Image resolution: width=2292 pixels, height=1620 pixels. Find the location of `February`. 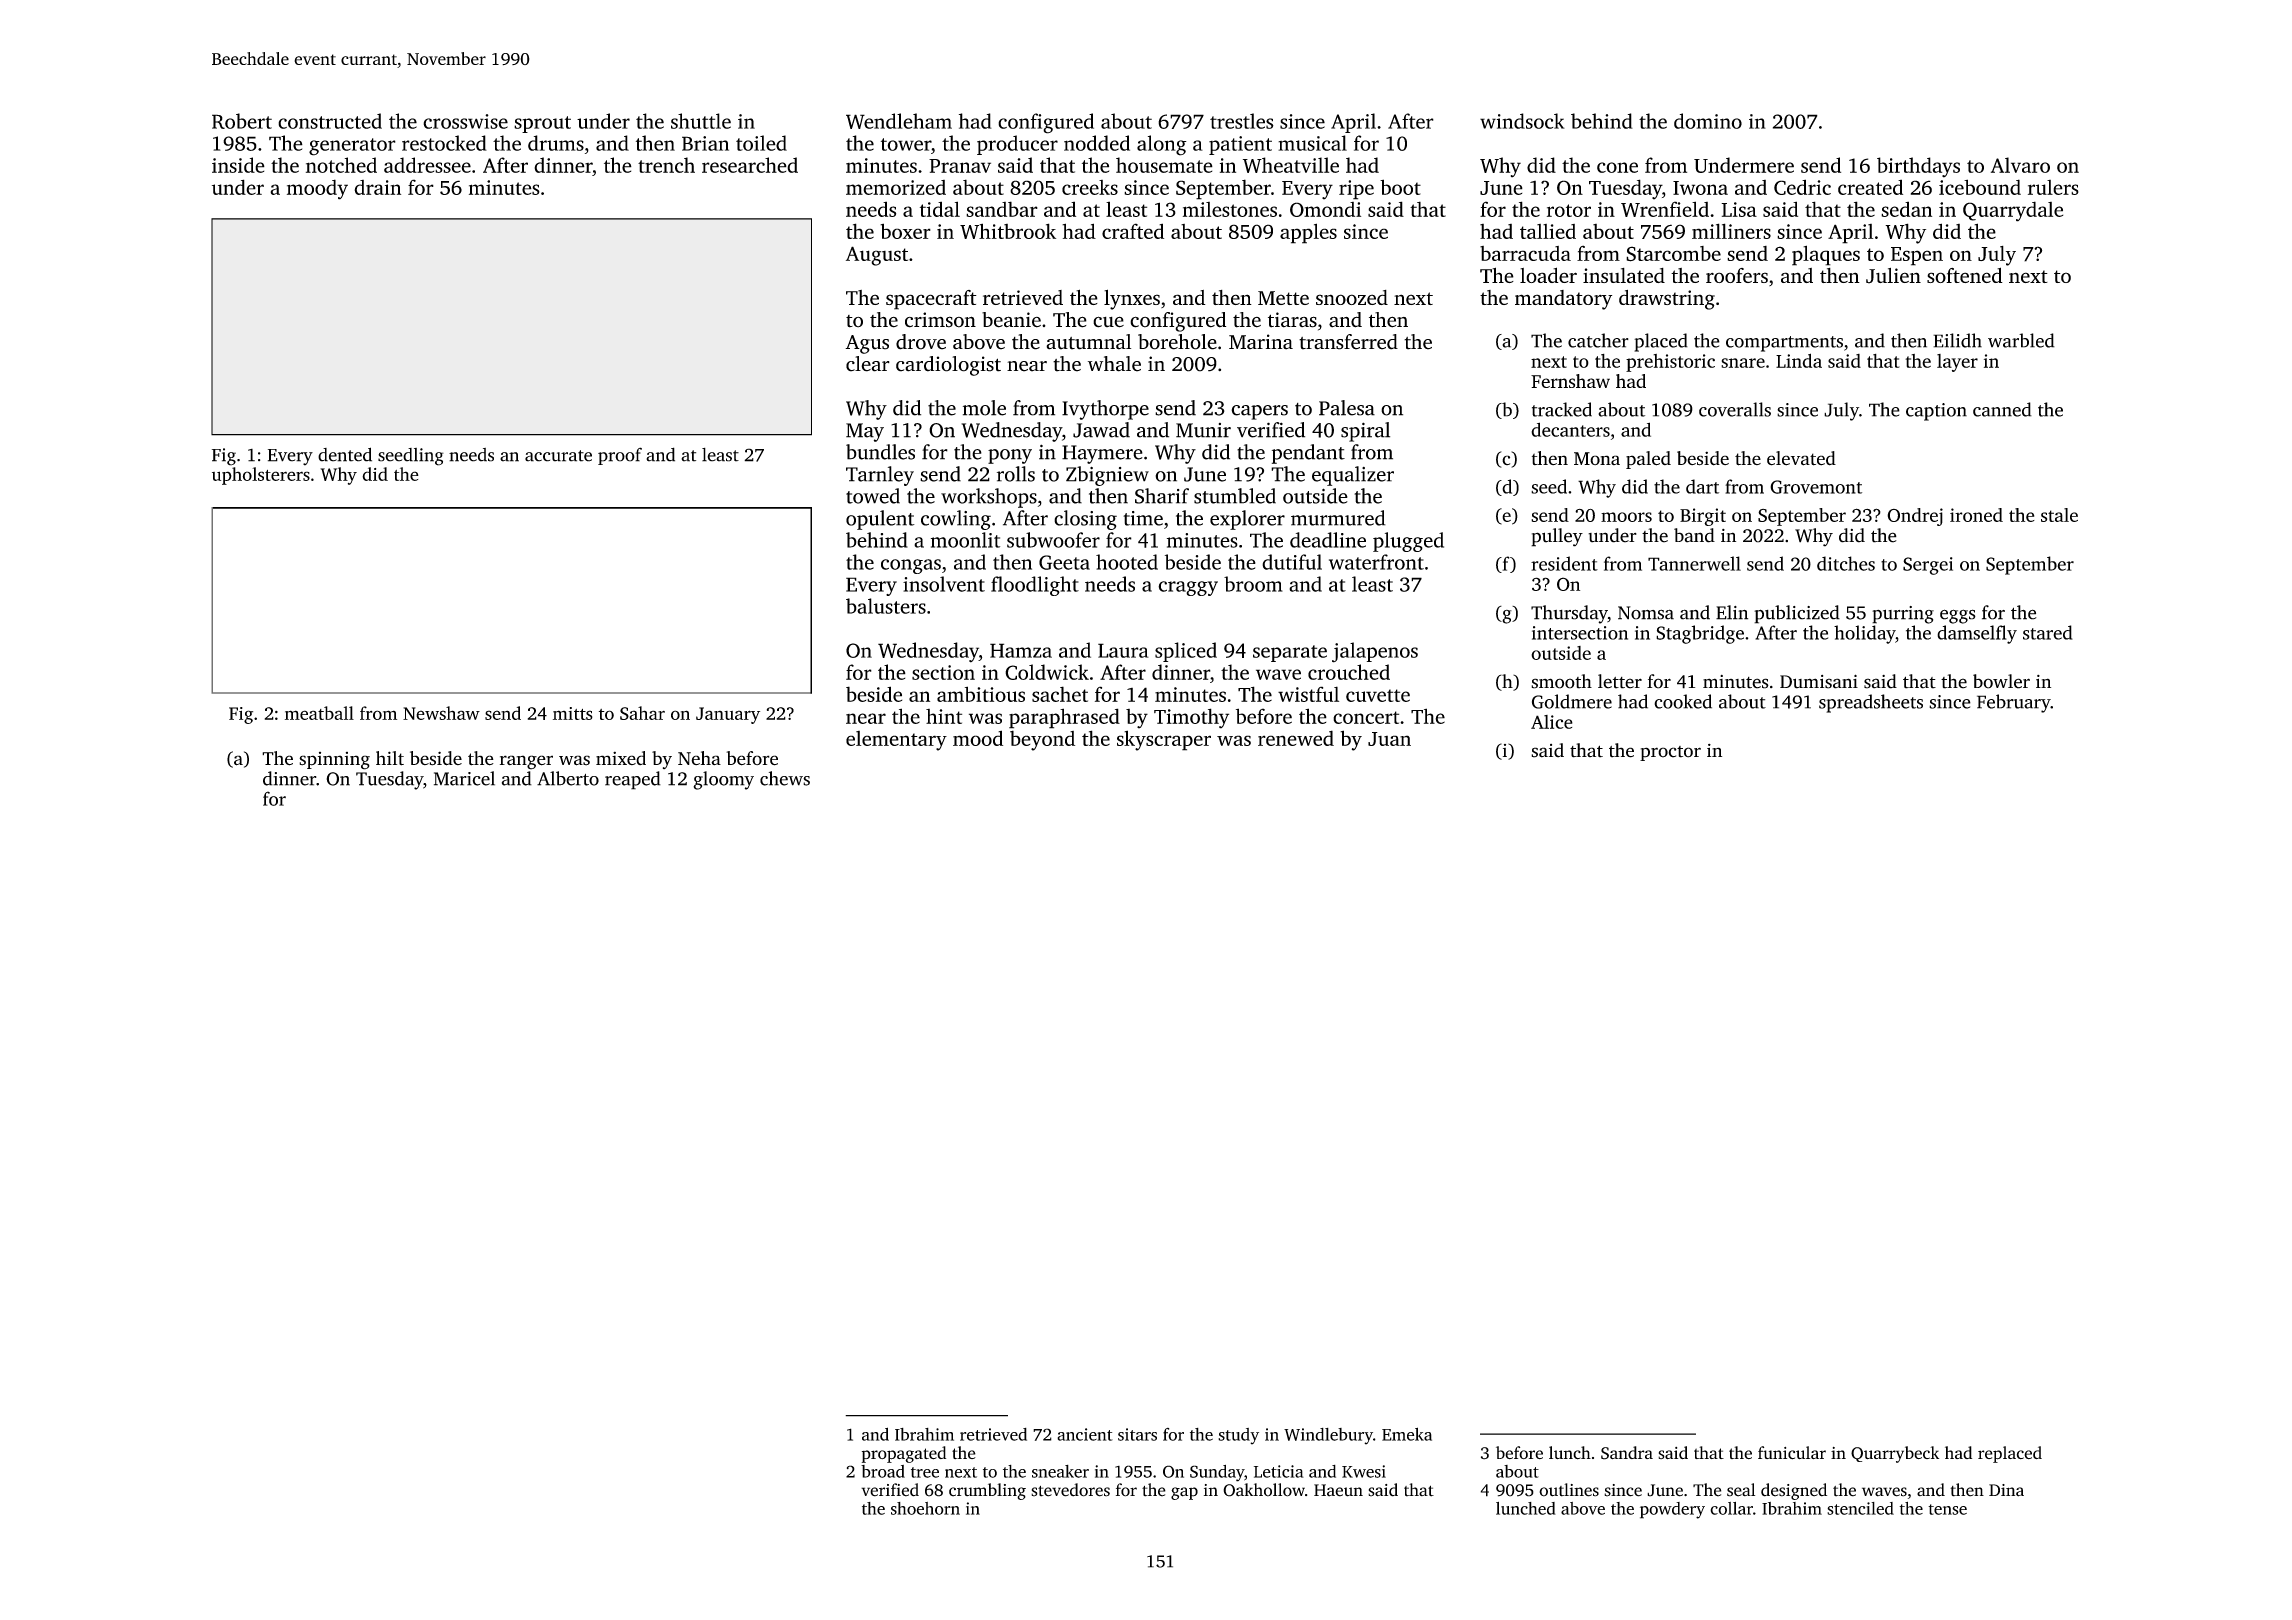

February is located at coordinates (2014, 703).
